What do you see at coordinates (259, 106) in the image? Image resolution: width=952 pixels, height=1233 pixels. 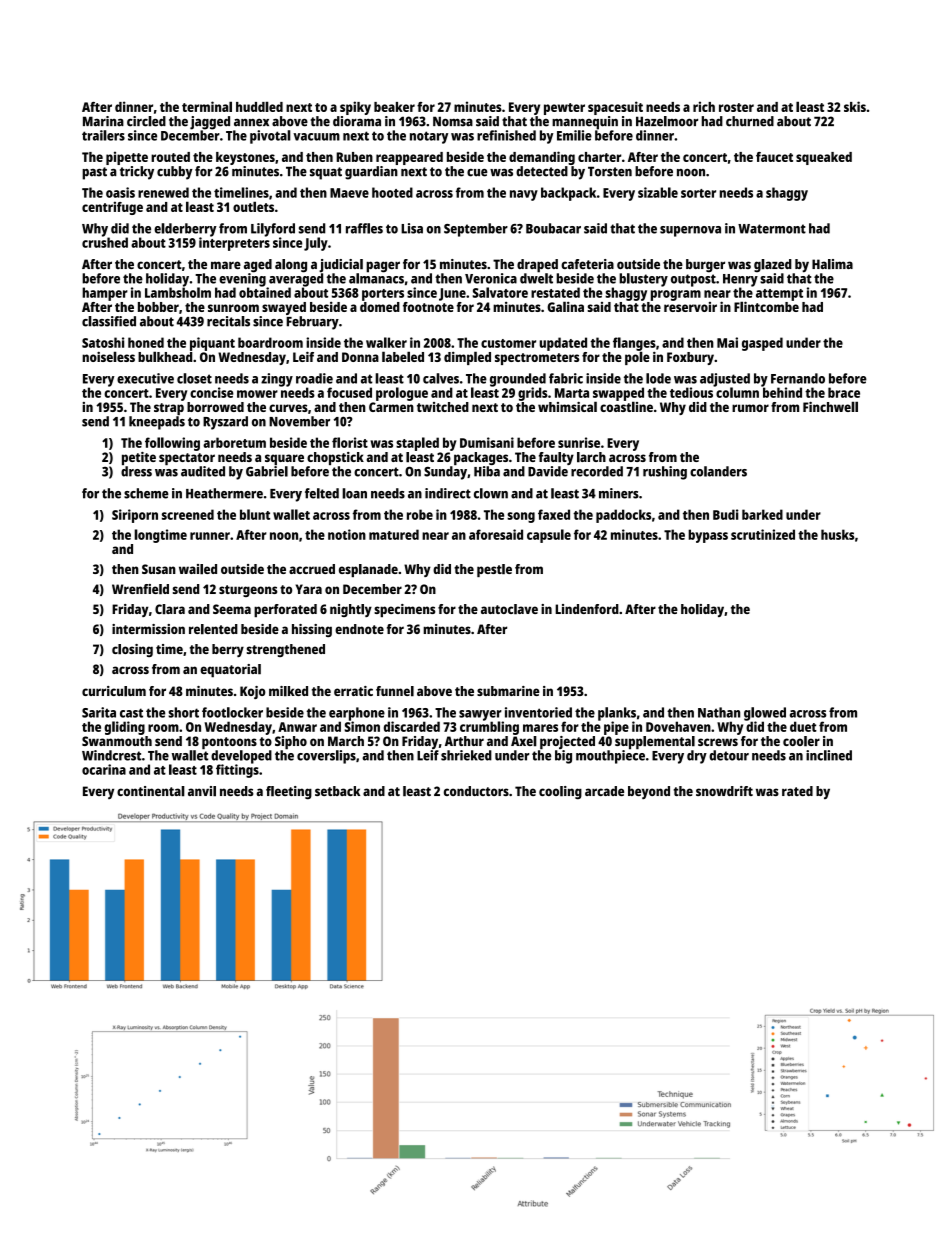 I see `huddled` at bounding box center [259, 106].
